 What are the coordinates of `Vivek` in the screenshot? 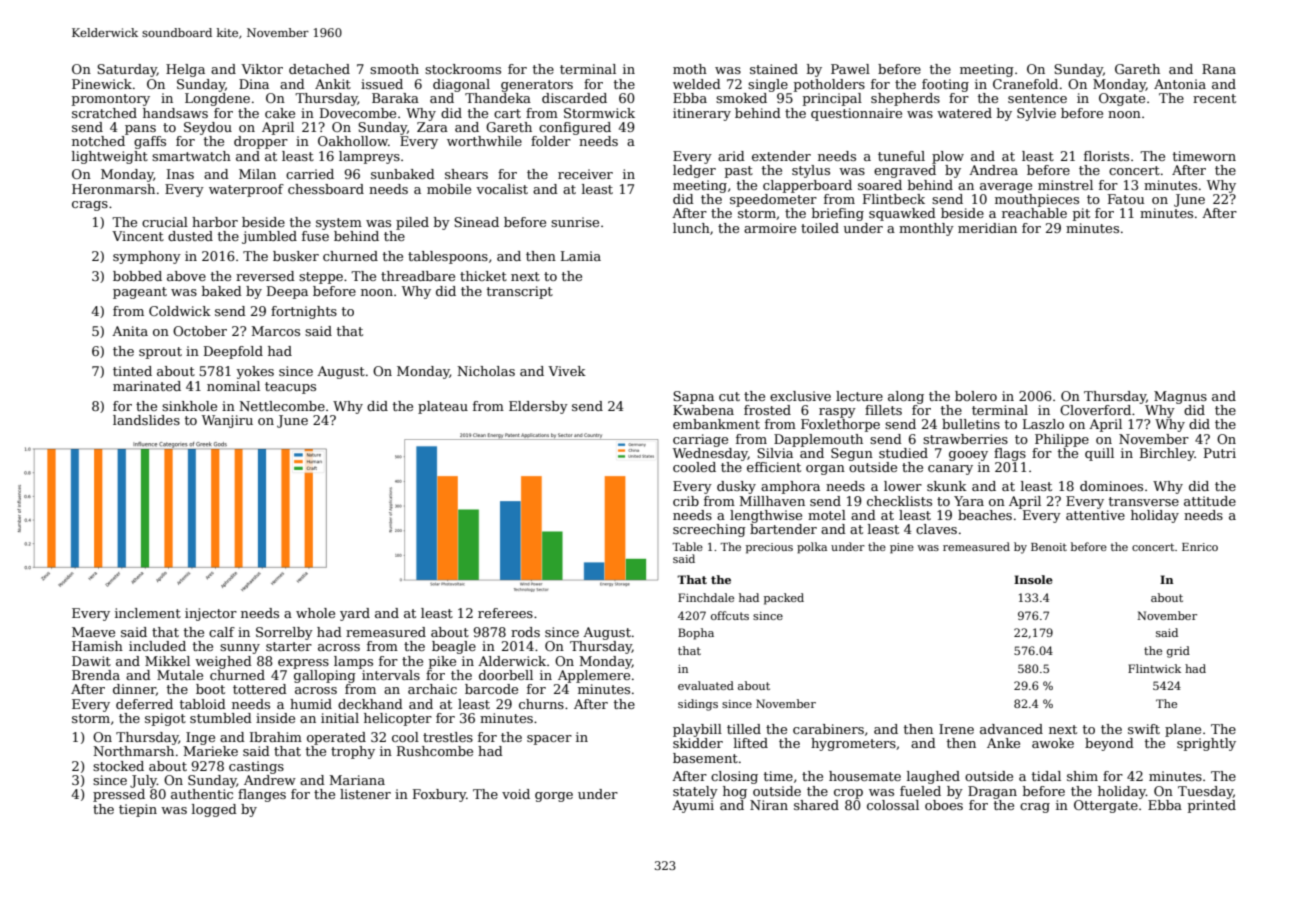 It's located at (567, 371).
